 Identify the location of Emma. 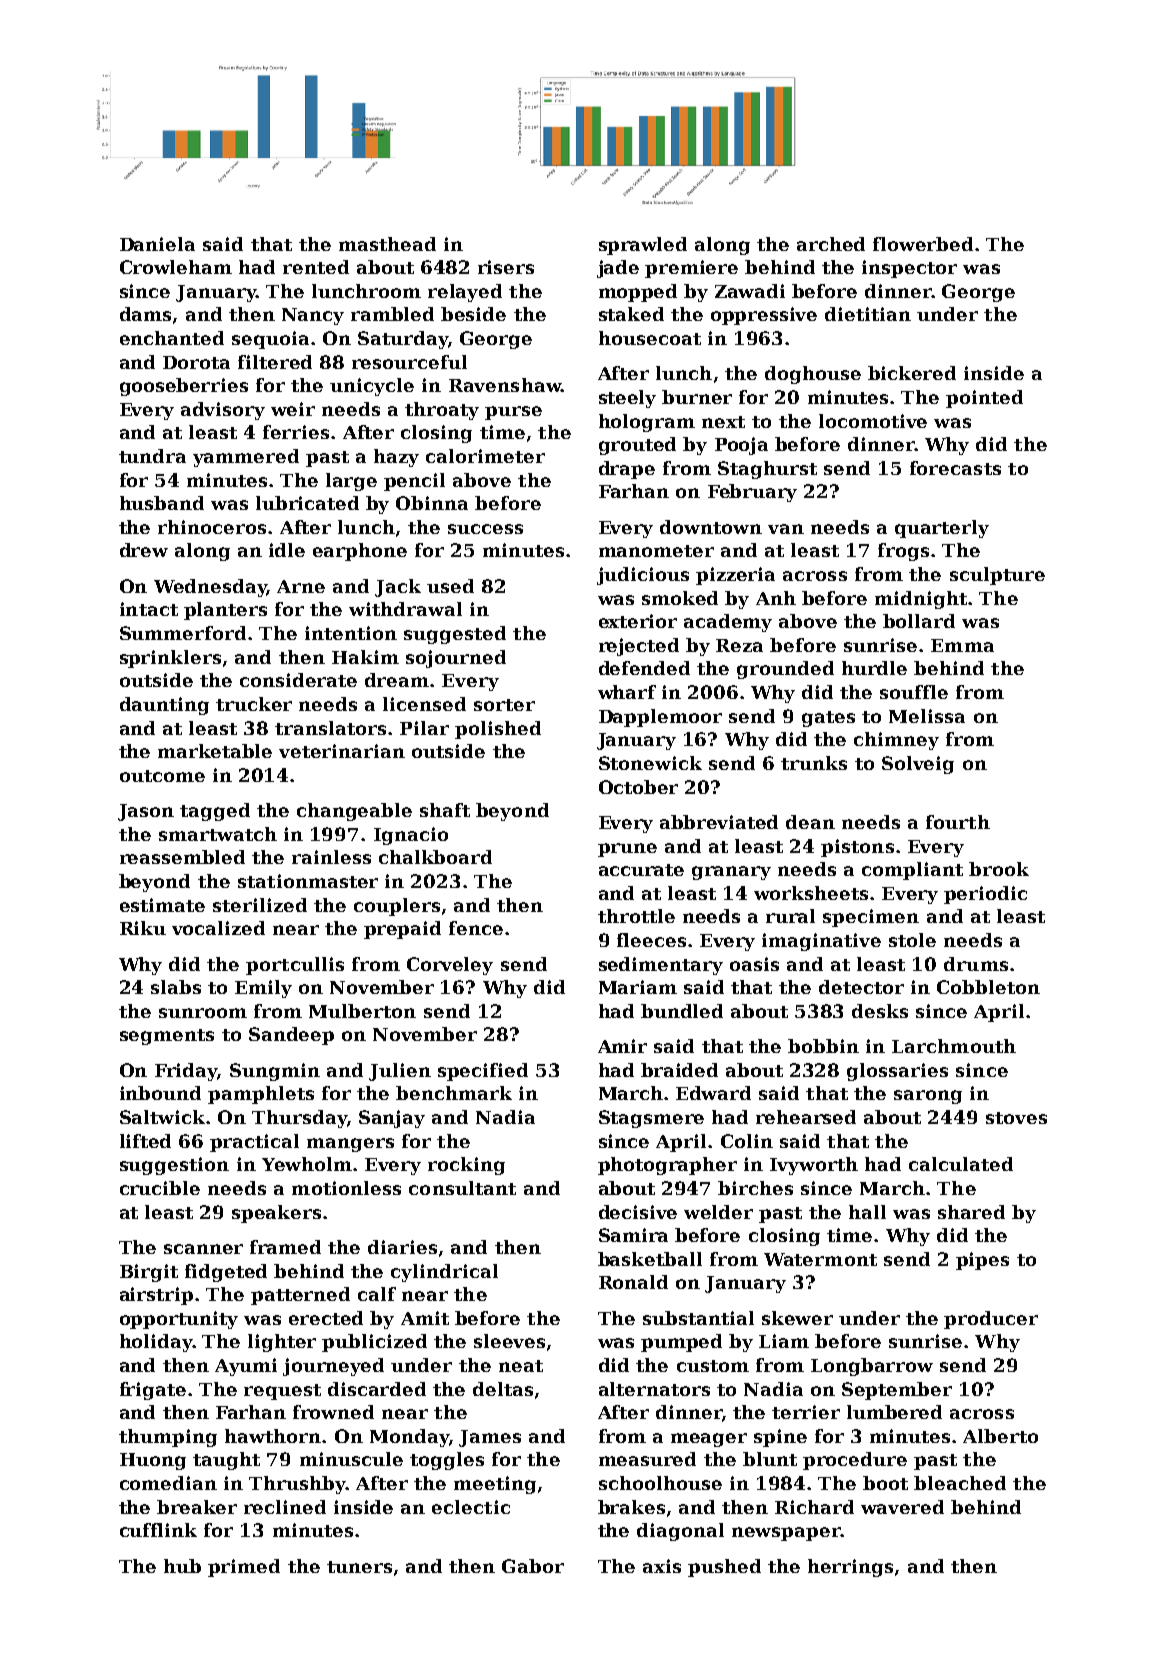
(962, 645).
